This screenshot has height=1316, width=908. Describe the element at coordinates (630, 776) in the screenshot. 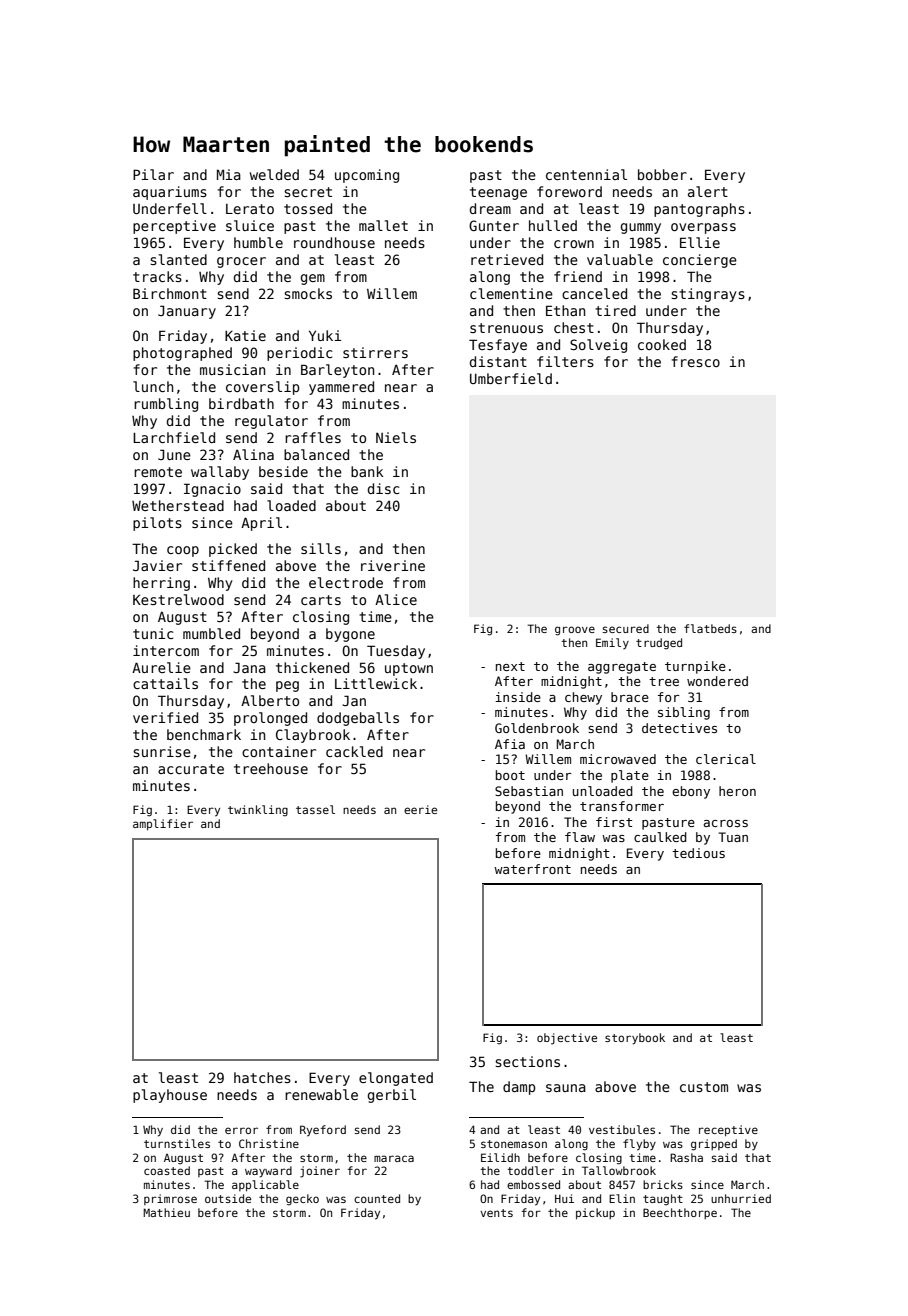

I see `plate` at that location.
